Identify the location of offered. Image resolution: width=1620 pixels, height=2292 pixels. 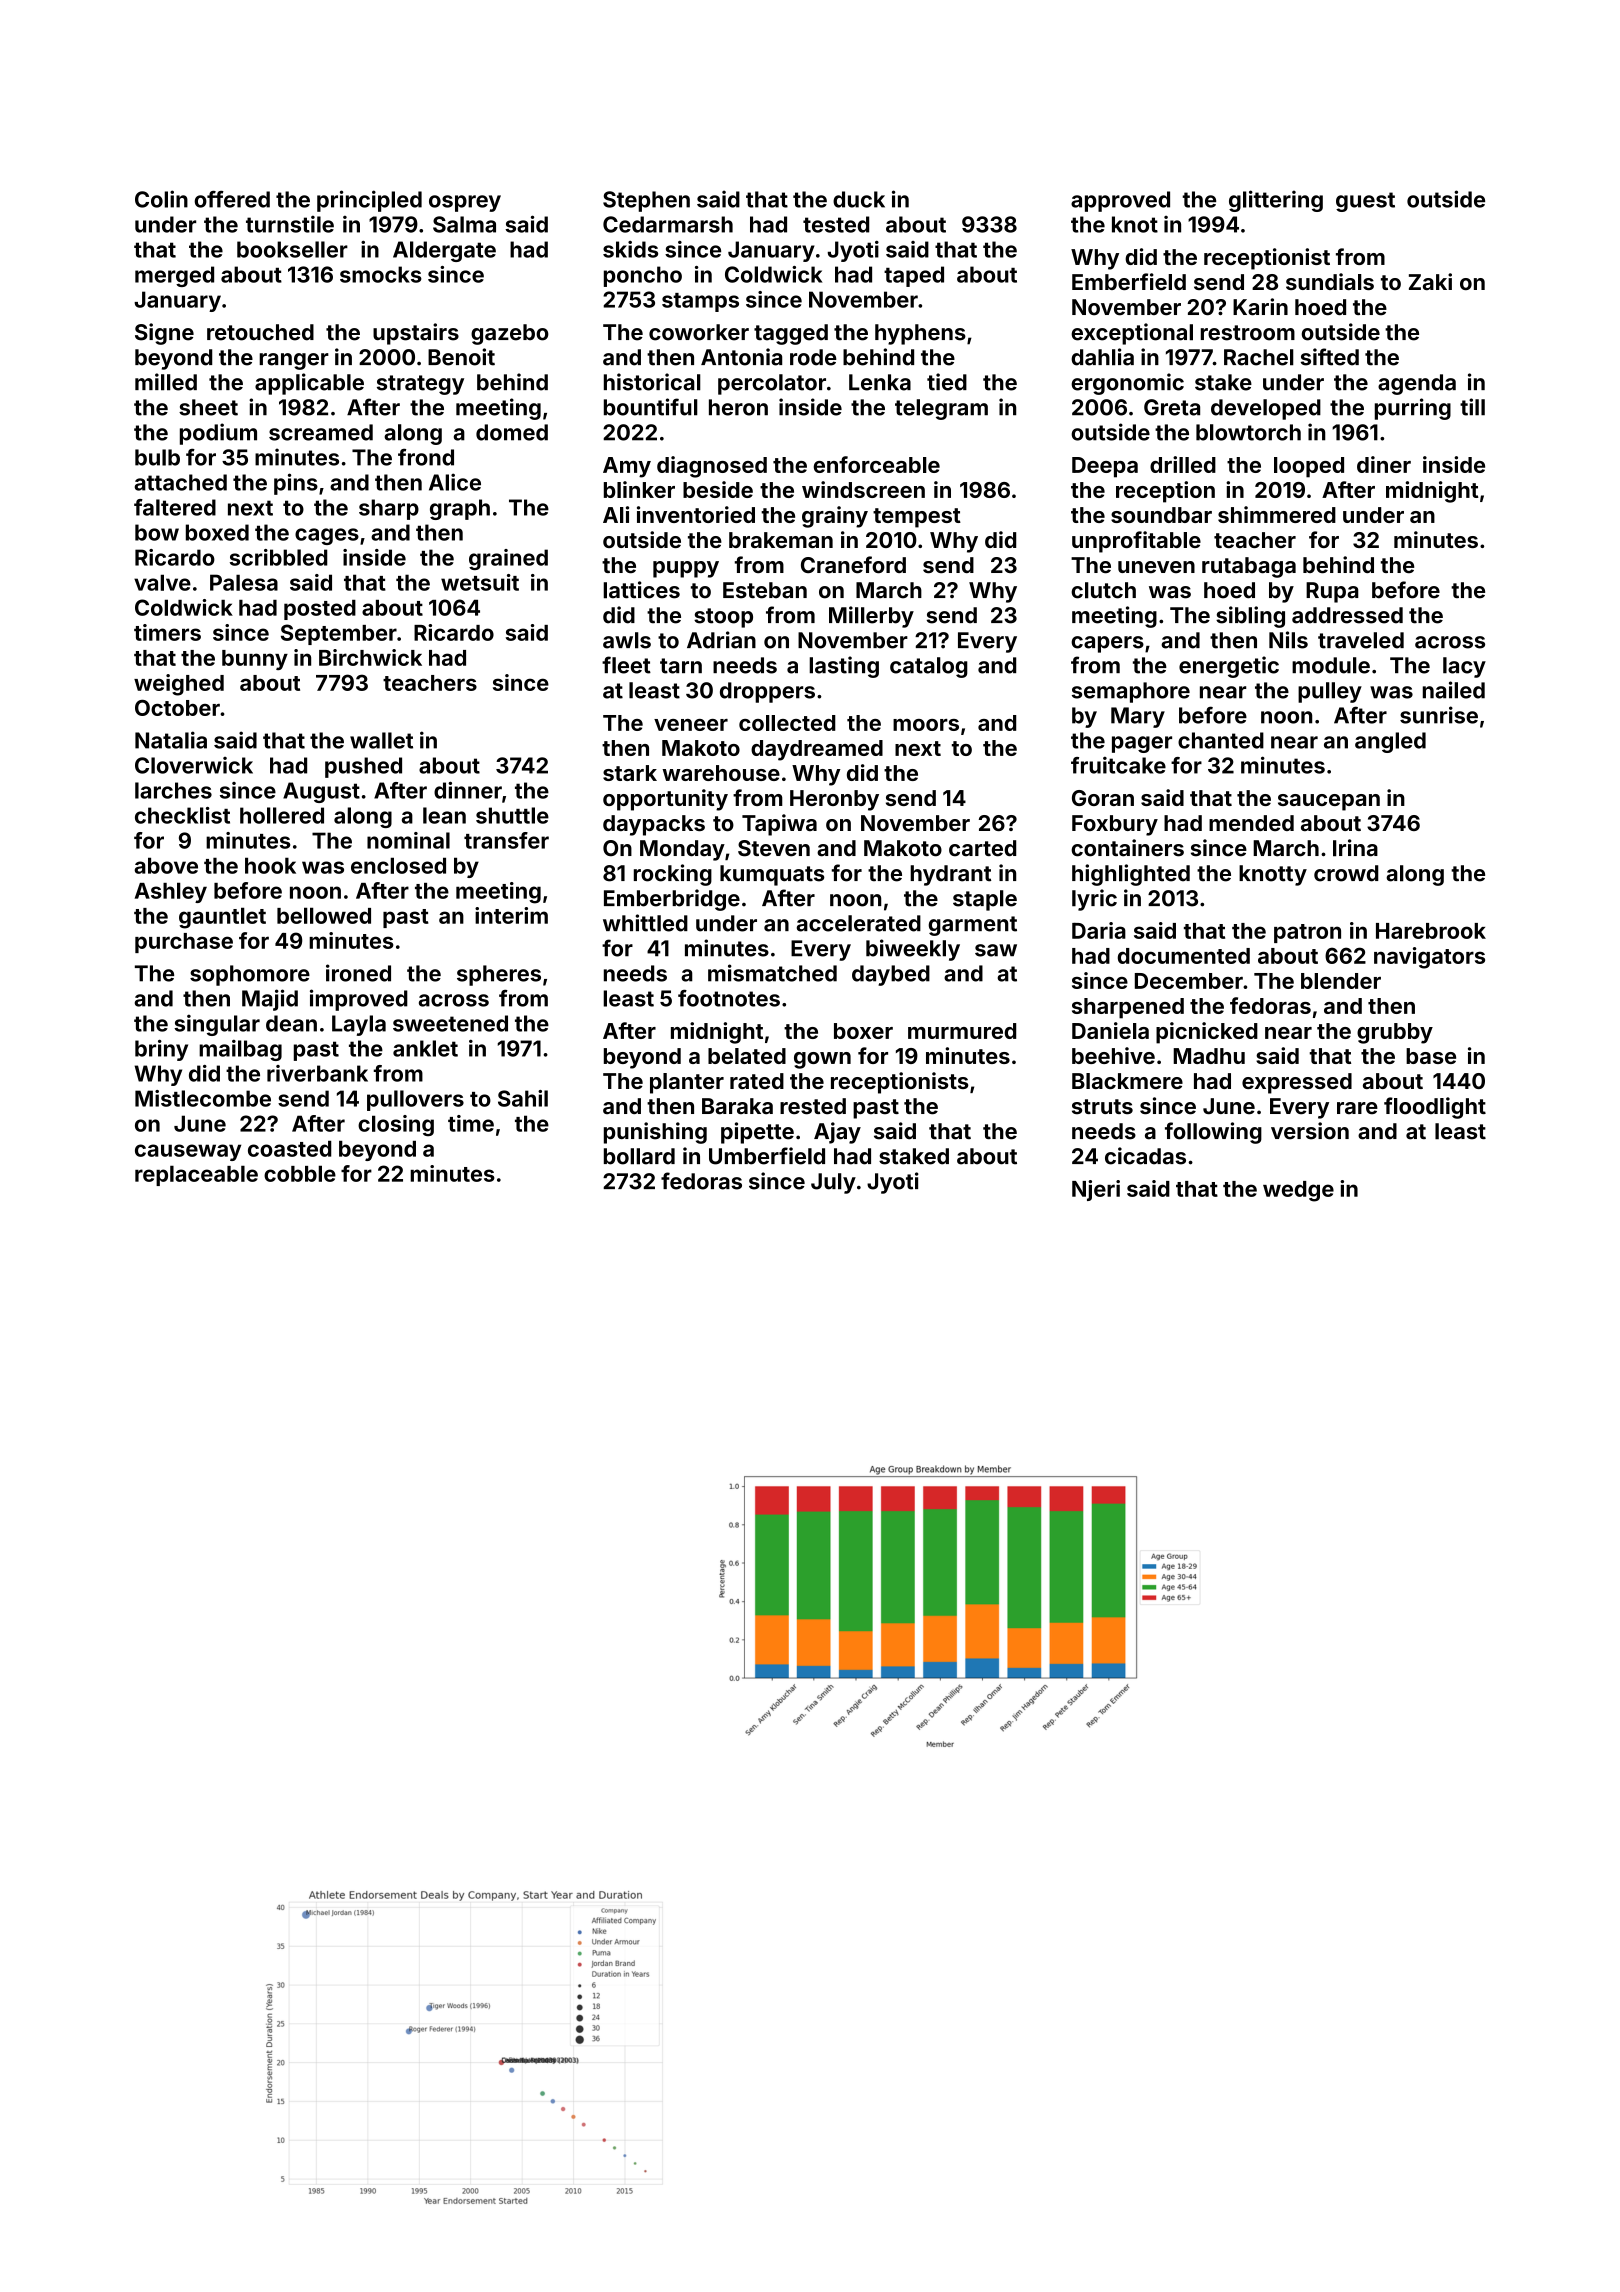
(232, 199).
